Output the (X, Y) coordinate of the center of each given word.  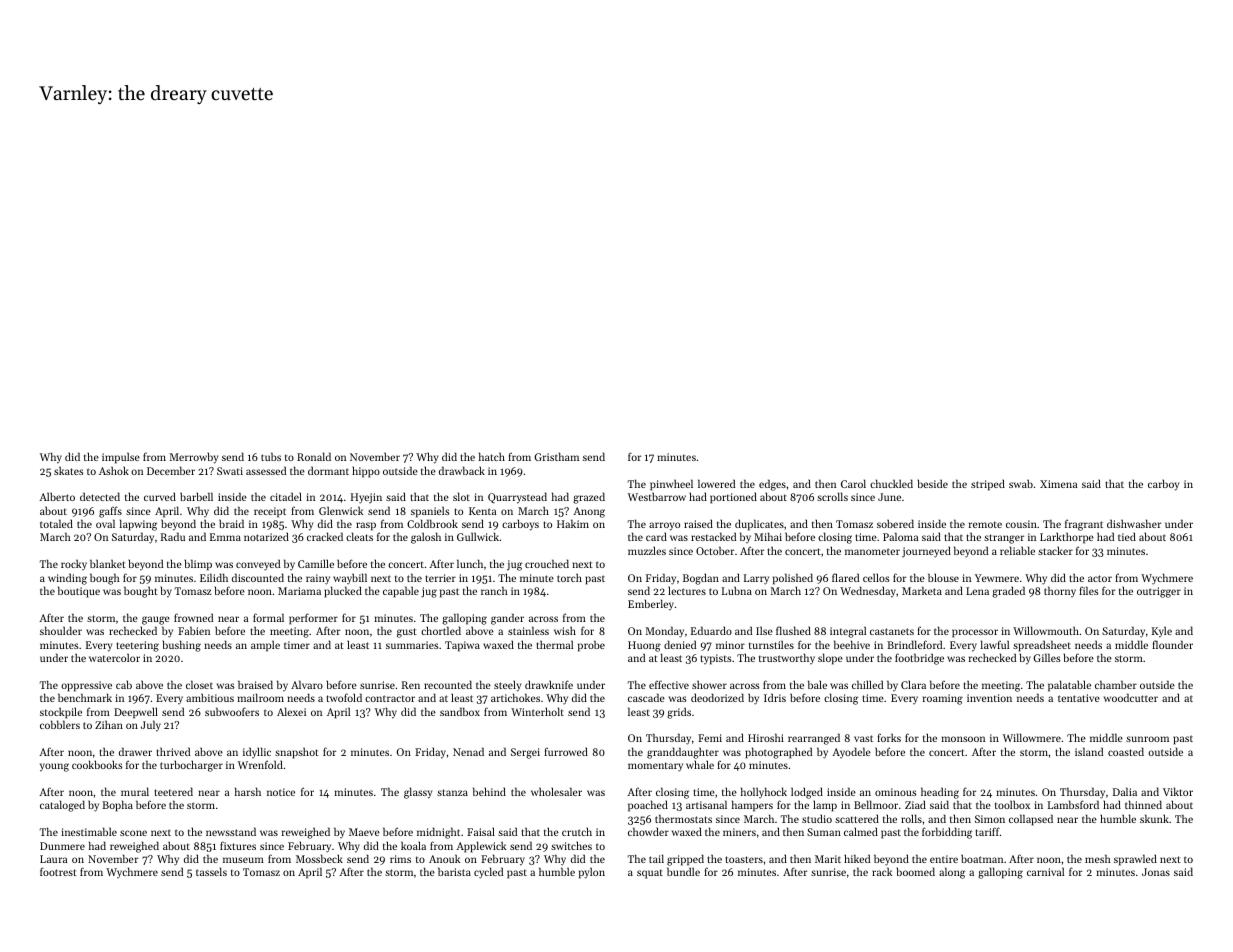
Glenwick (341, 510)
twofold (344, 697)
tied (1127, 536)
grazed (589, 498)
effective (669, 684)
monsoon (963, 739)
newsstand (231, 831)
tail (656, 858)
